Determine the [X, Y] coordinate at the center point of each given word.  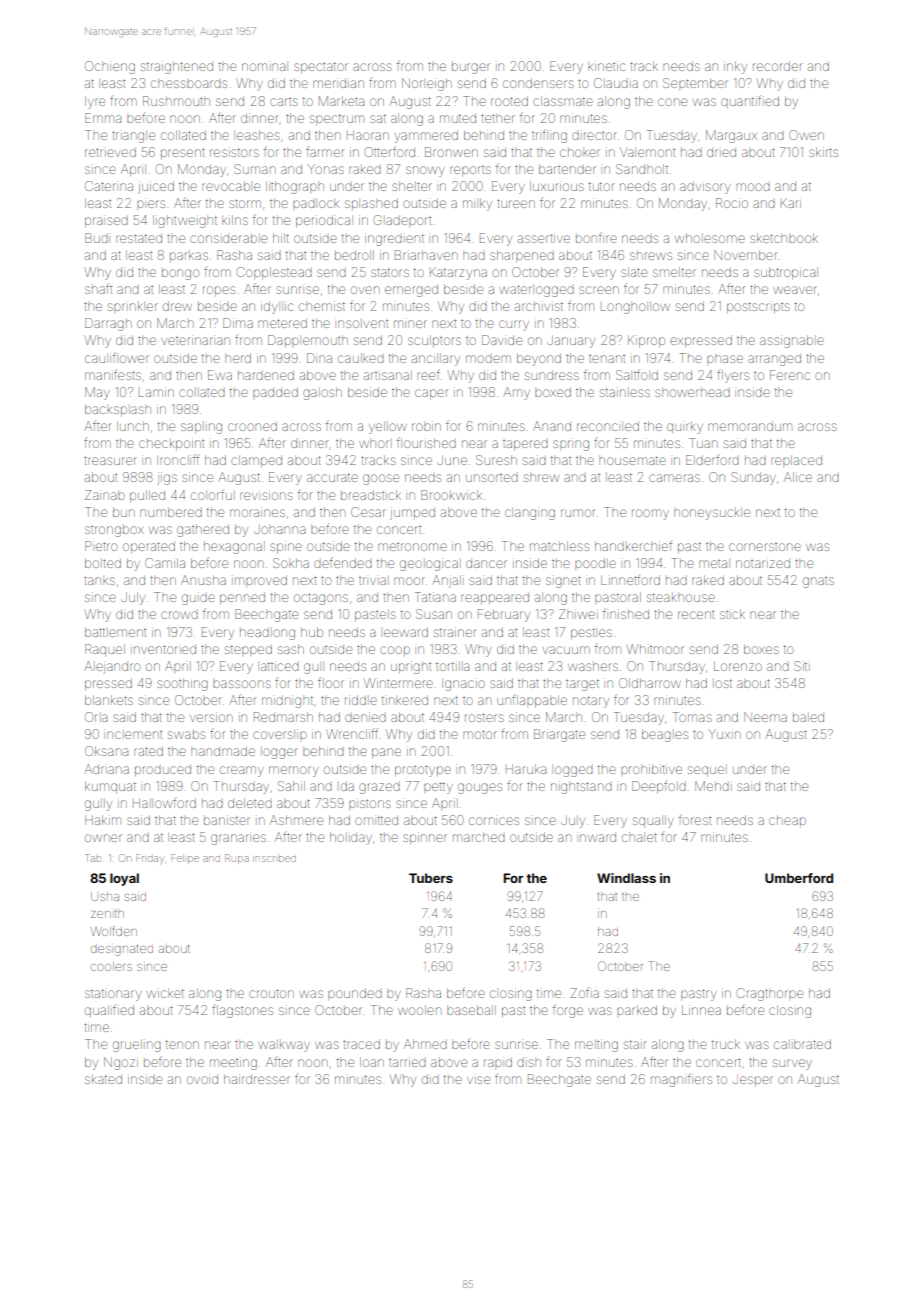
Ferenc [790, 375]
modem [488, 359]
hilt [281, 238]
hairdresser [257, 1079]
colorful [211, 494]
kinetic [606, 66]
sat [378, 118]
